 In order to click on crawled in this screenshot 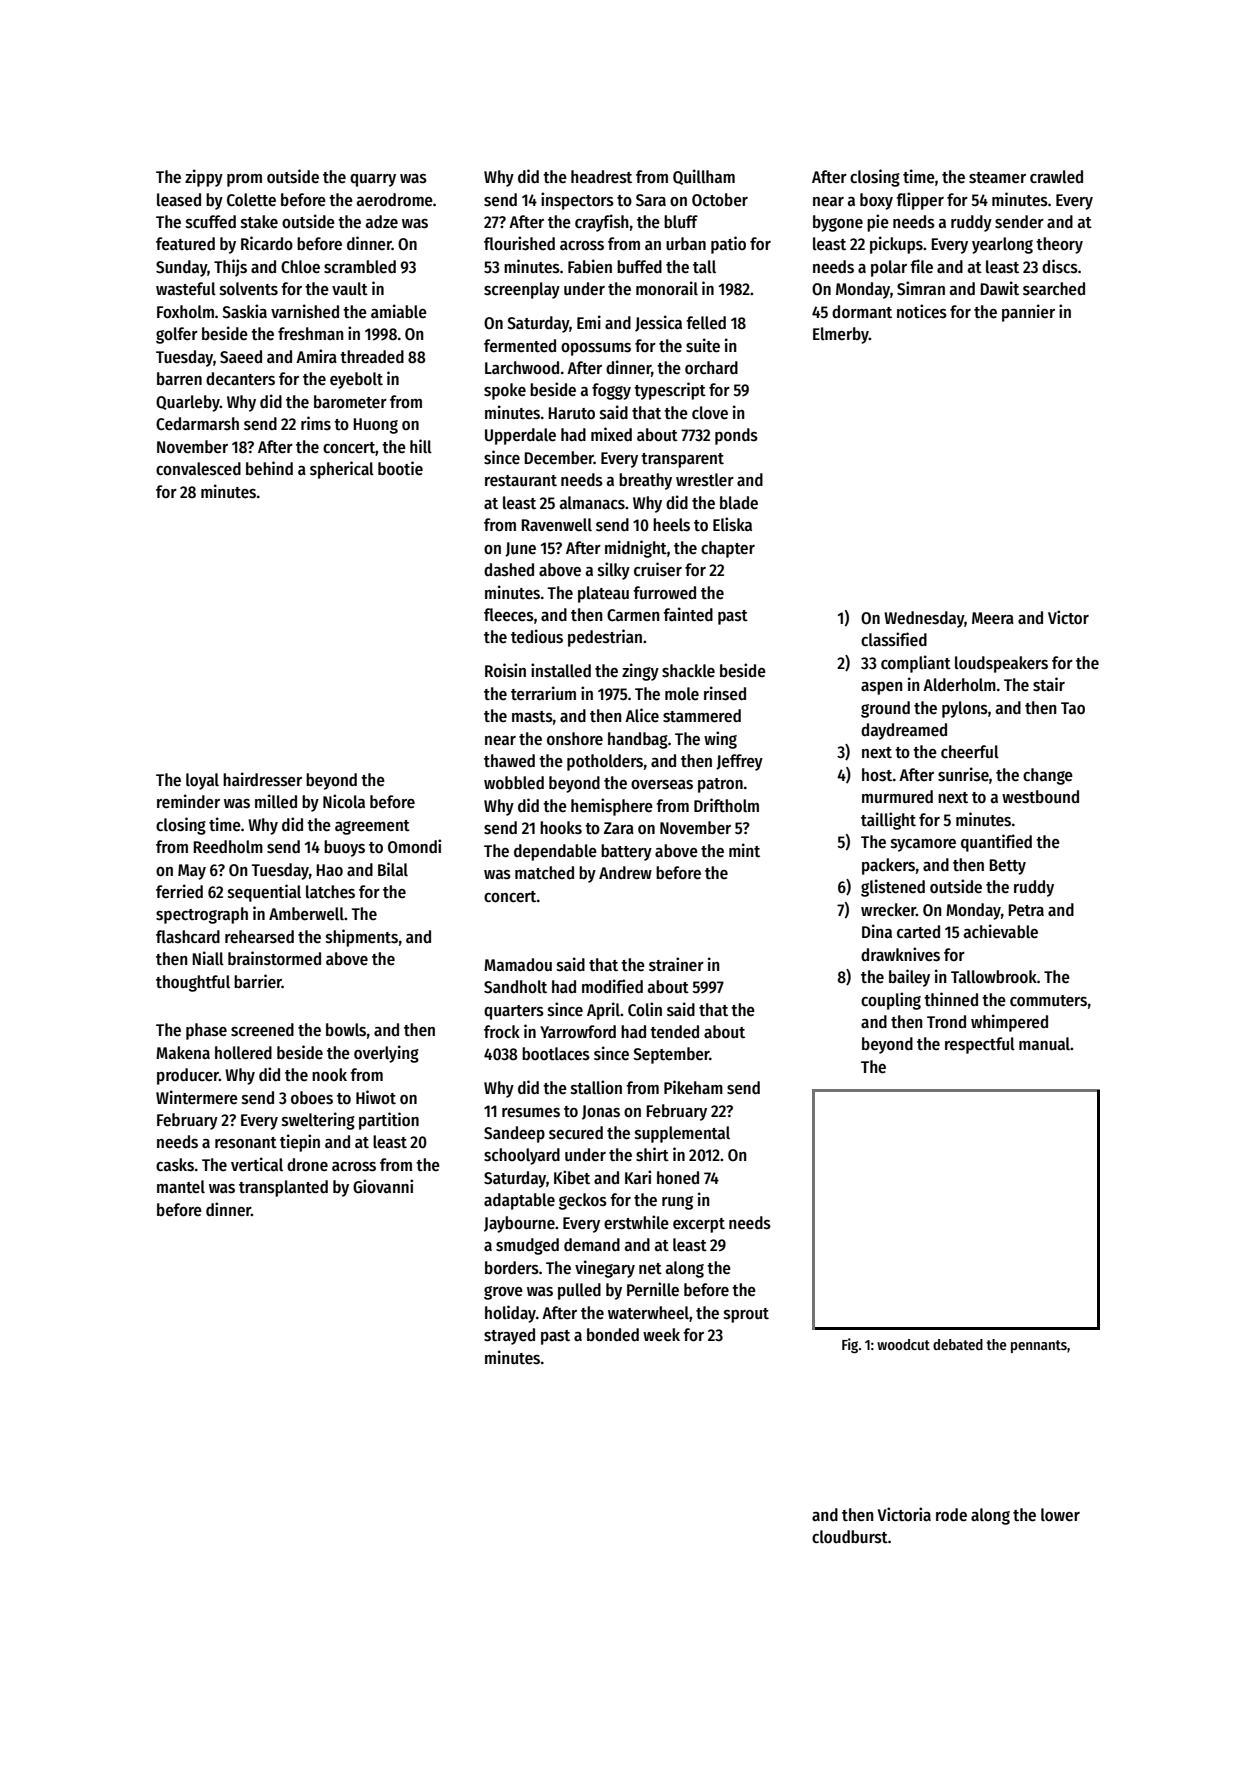, I will do `click(1056, 177)`.
